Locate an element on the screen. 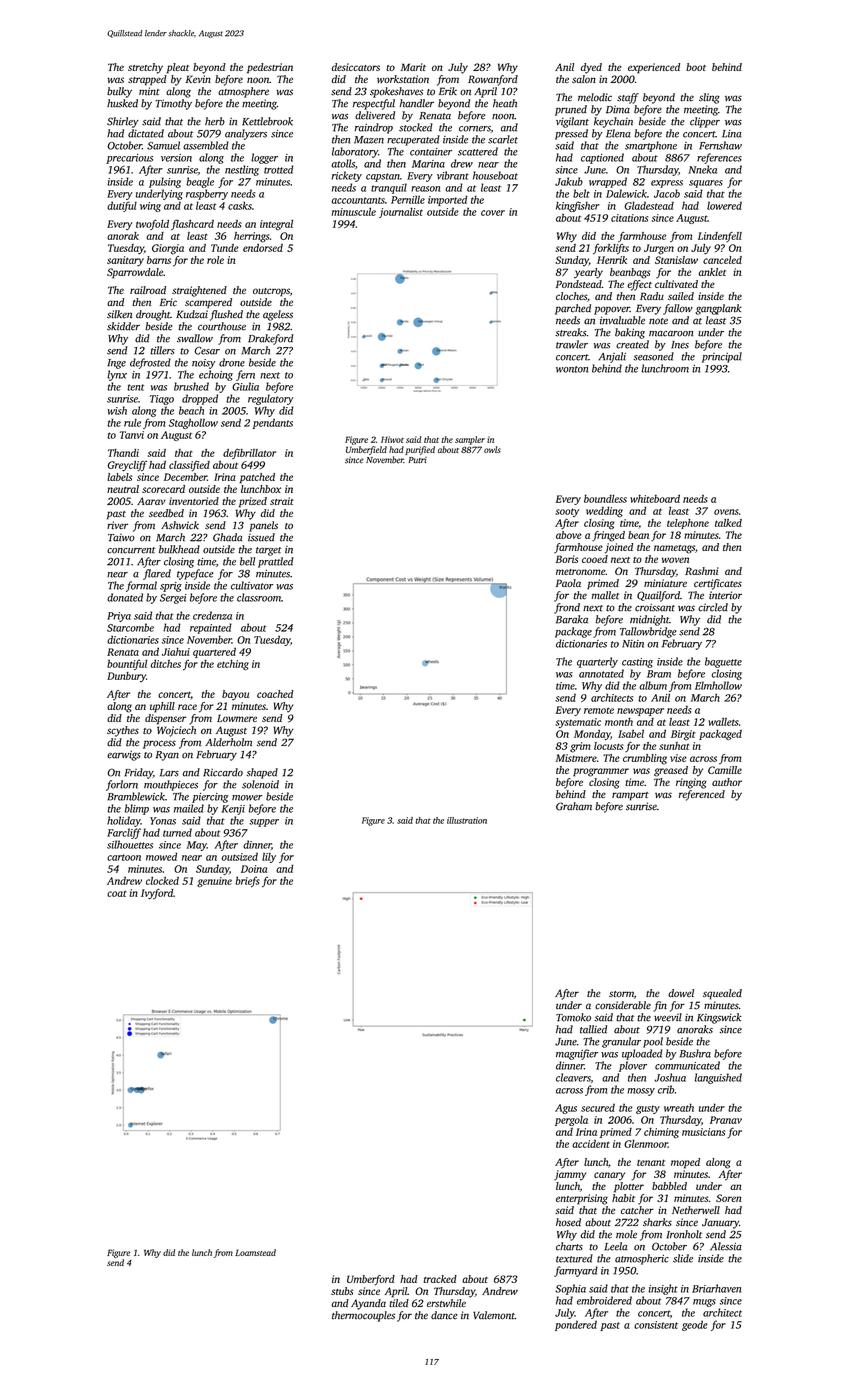 The image size is (849, 1400). dyed is located at coordinates (591, 68).
